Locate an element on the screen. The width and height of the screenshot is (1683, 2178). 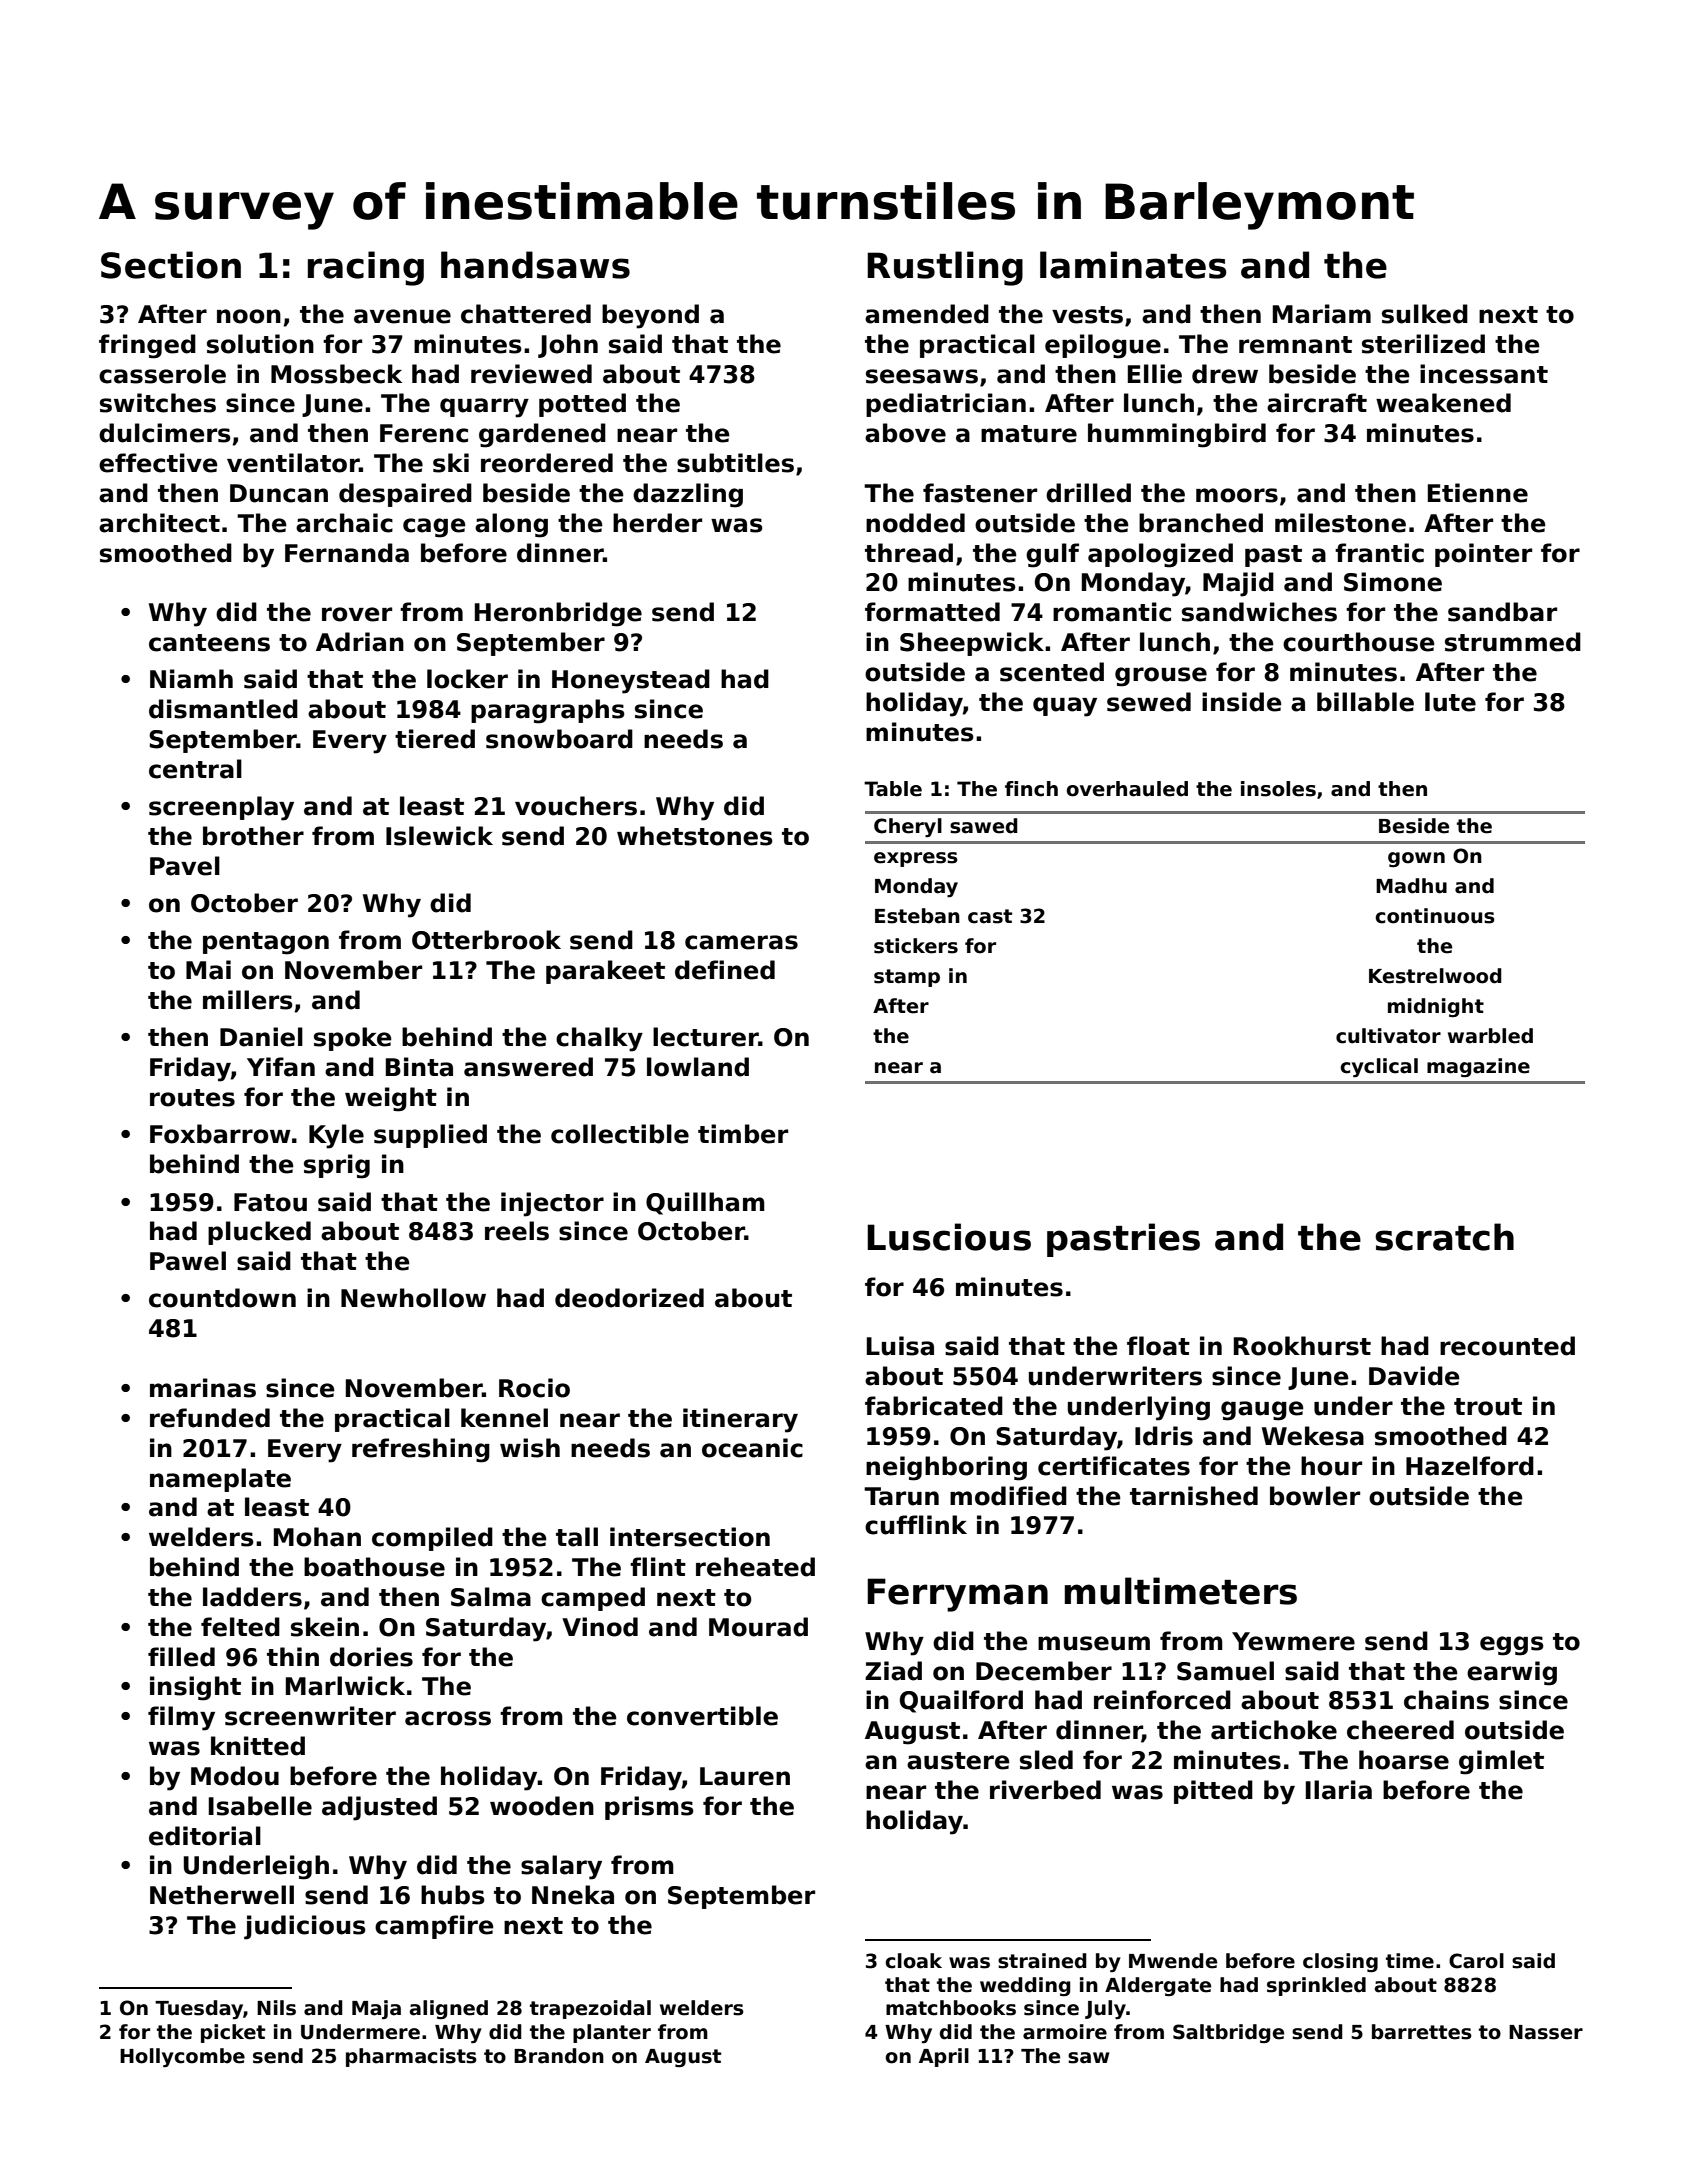
Netherwell is located at coordinates (222, 1895).
